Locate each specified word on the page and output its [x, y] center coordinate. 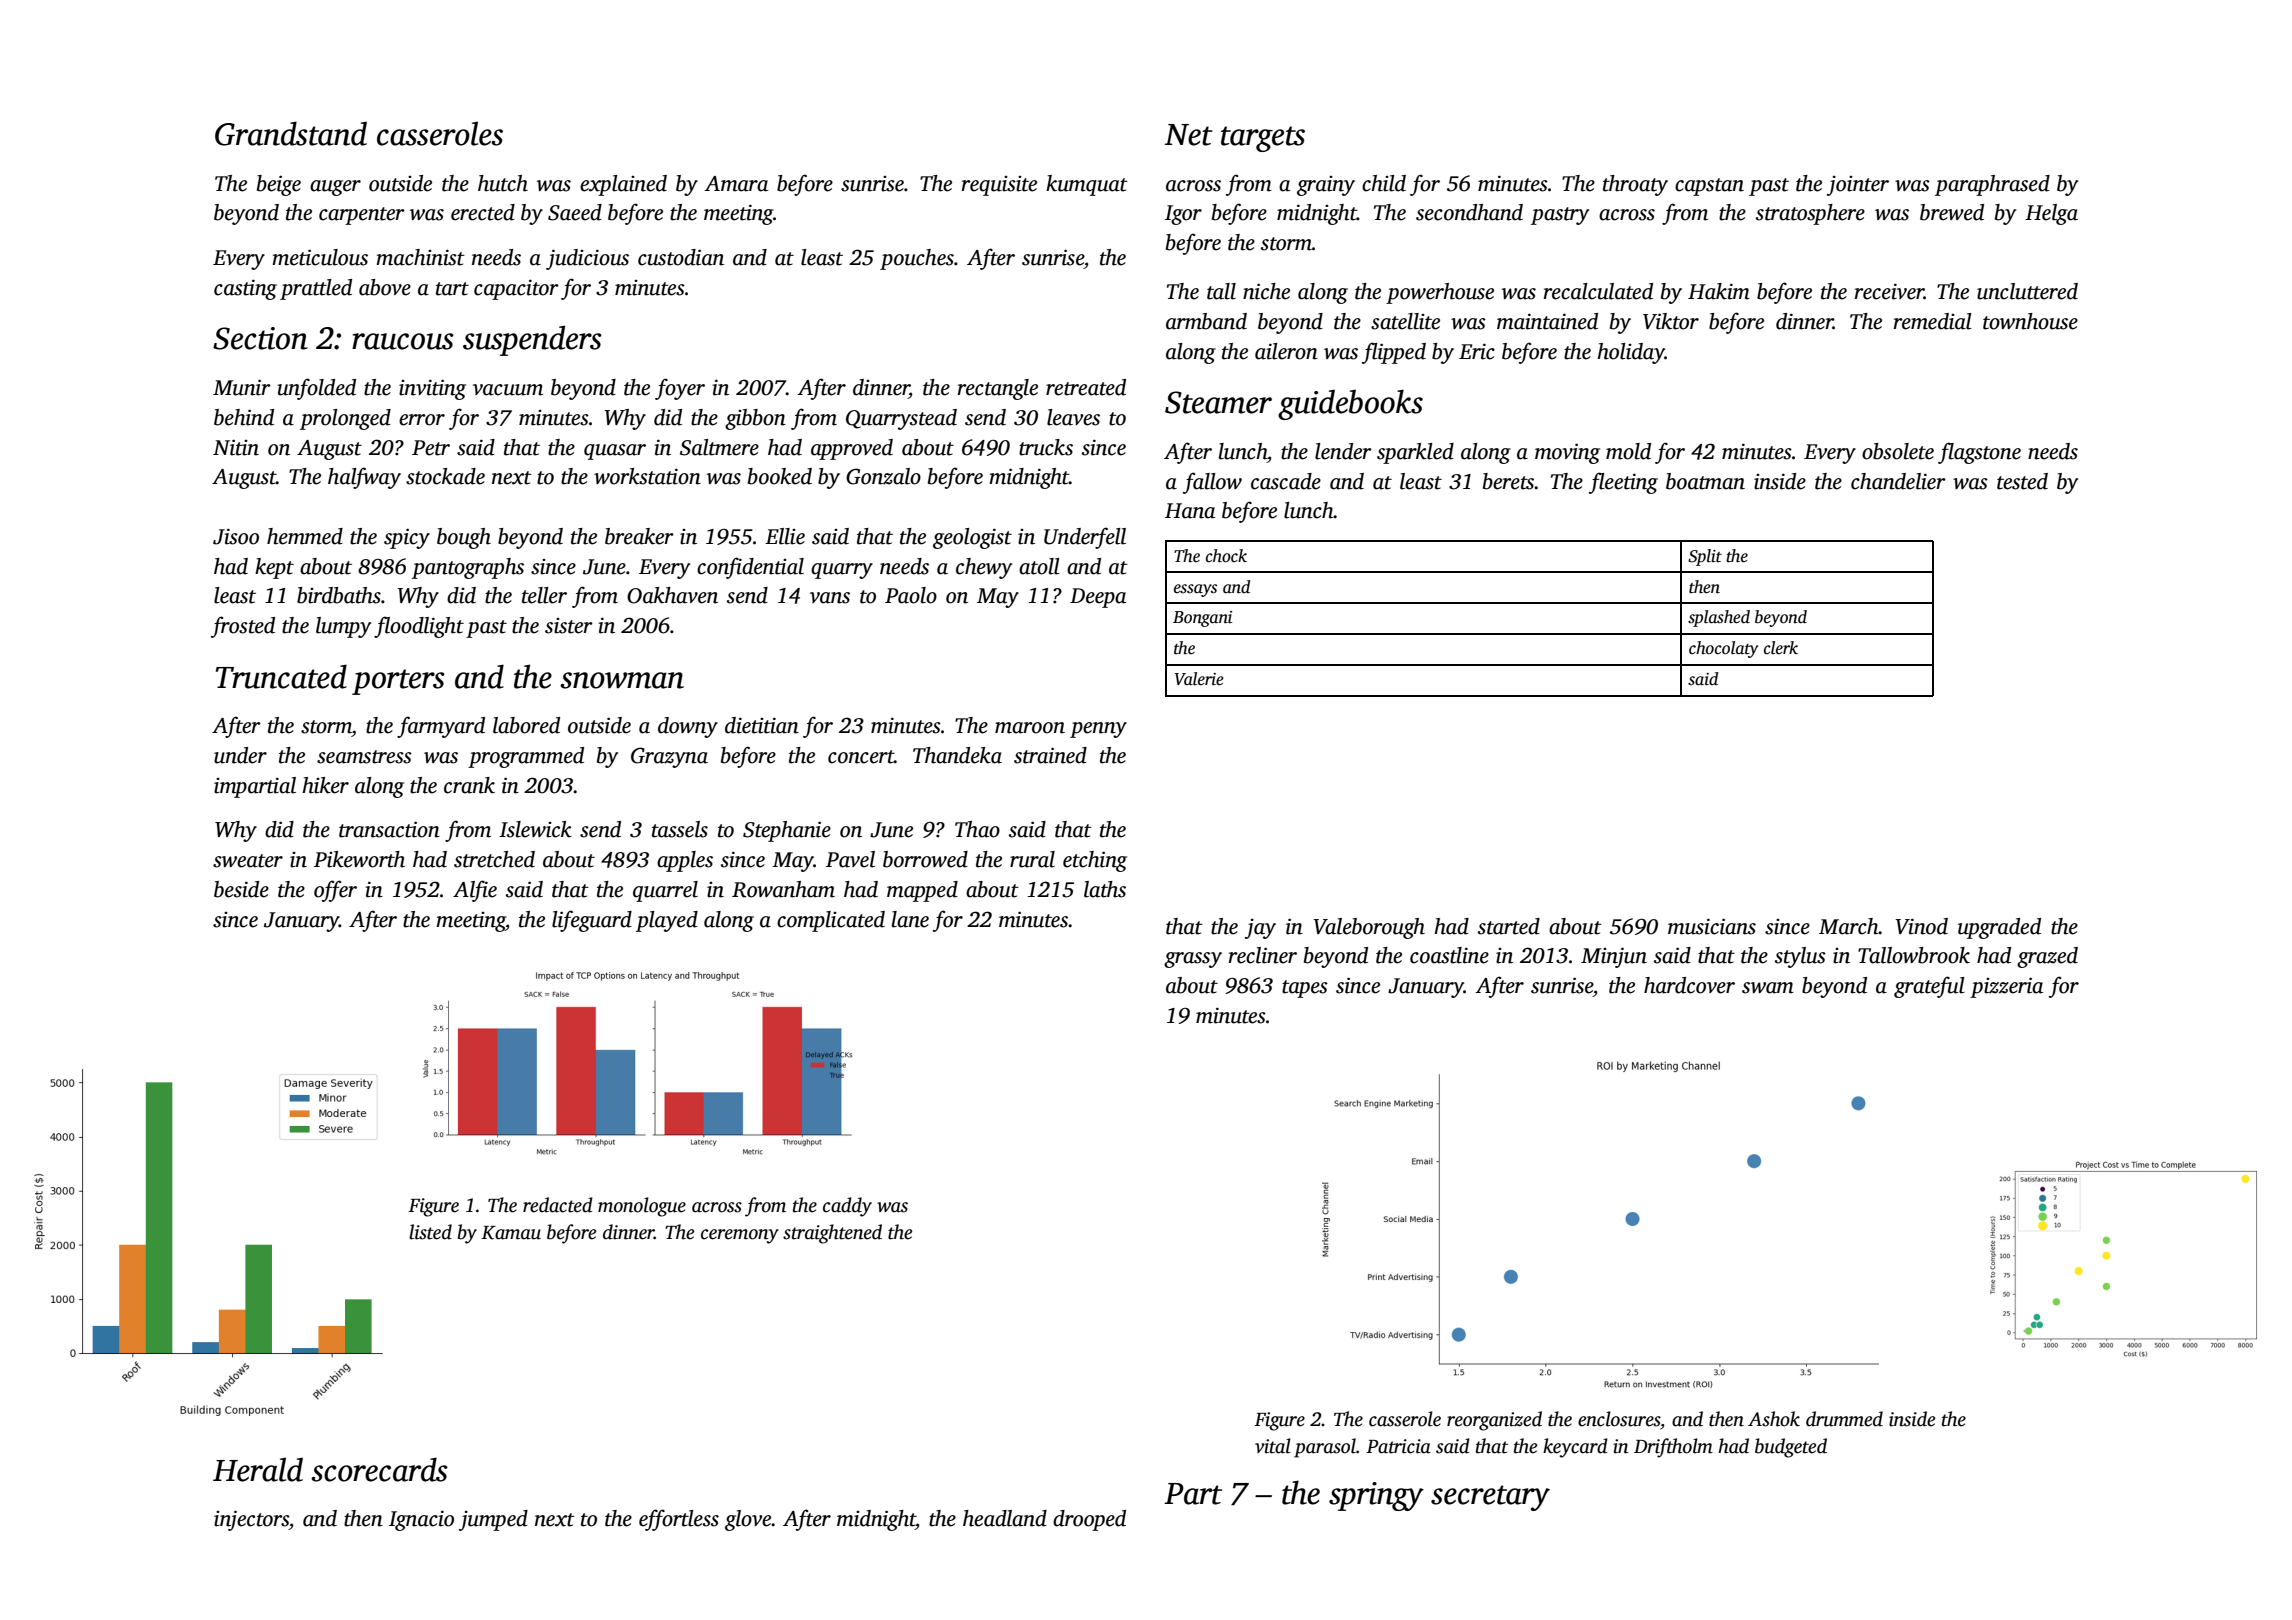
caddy [847, 1207]
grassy [1193, 960]
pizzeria [2006, 987]
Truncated [281, 676]
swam [1768, 988]
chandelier [1898, 481]
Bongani [1202, 619]
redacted [558, 1205]
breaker [639, 536]
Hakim [1719, 291]
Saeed [575, 212]
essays [1195, 590]
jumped [493, 1520]
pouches [917, 259]
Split [1705, 557]
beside [241, 889]
